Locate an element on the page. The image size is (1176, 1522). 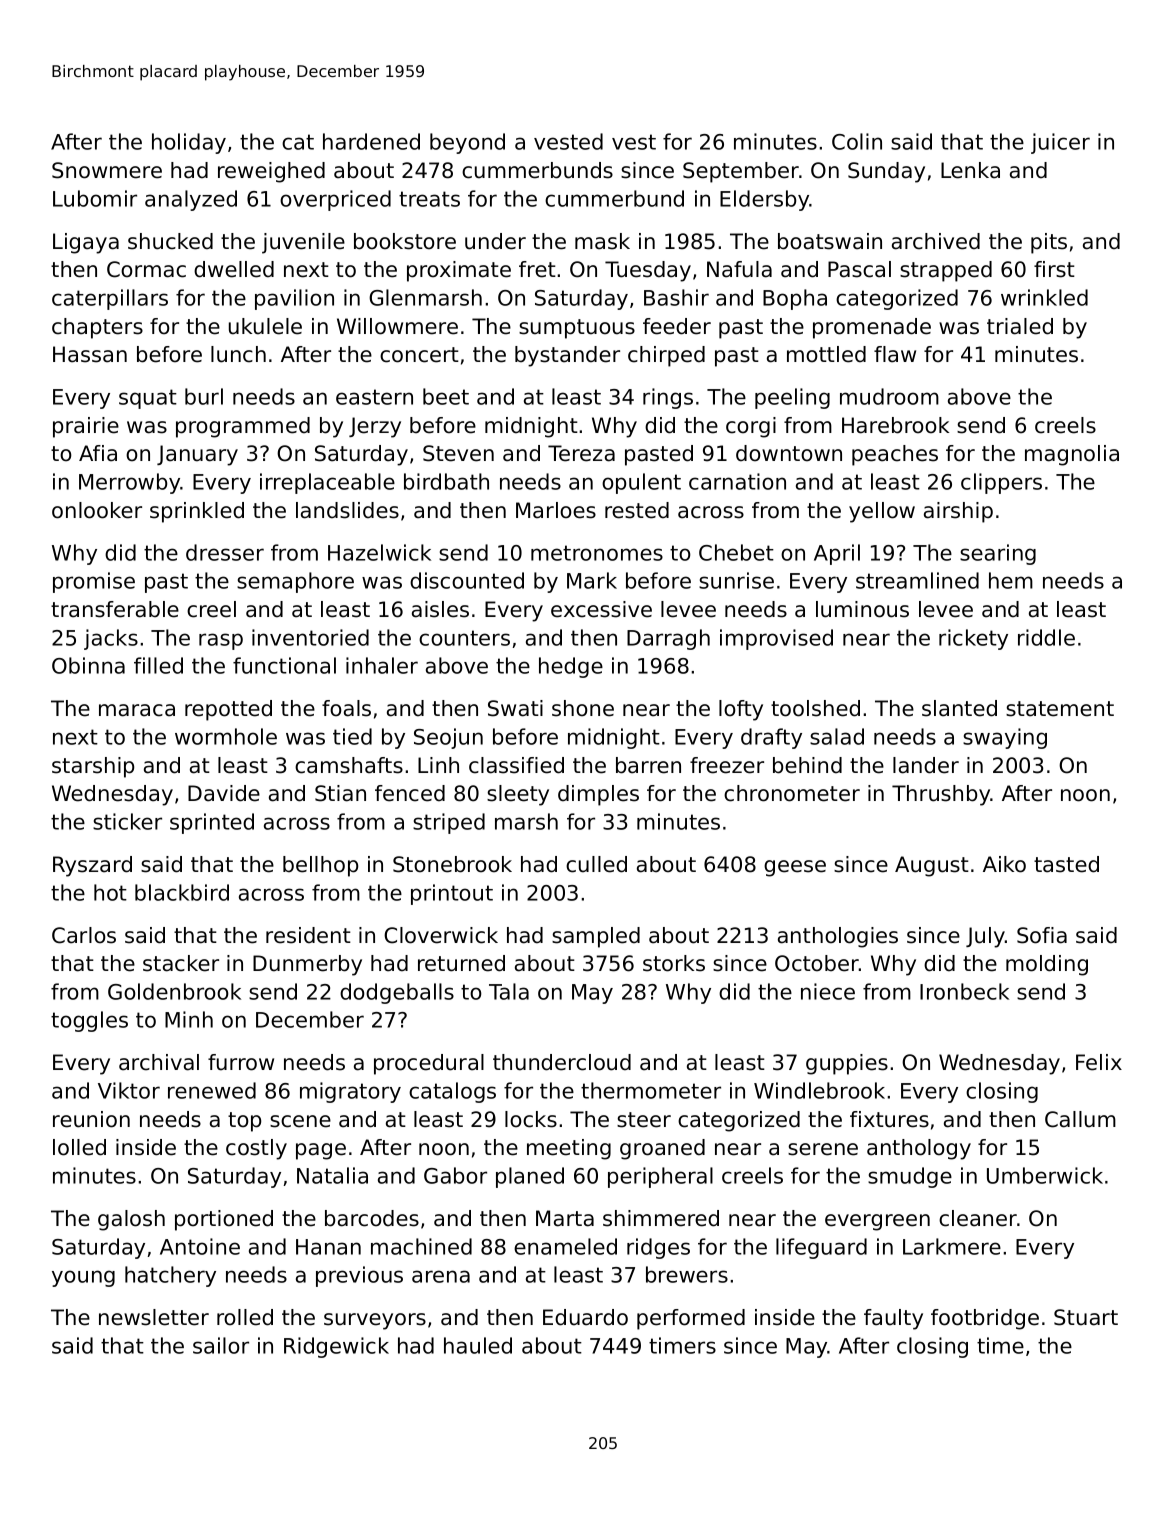
Stonebrook is located at coordinates (452, 864).
